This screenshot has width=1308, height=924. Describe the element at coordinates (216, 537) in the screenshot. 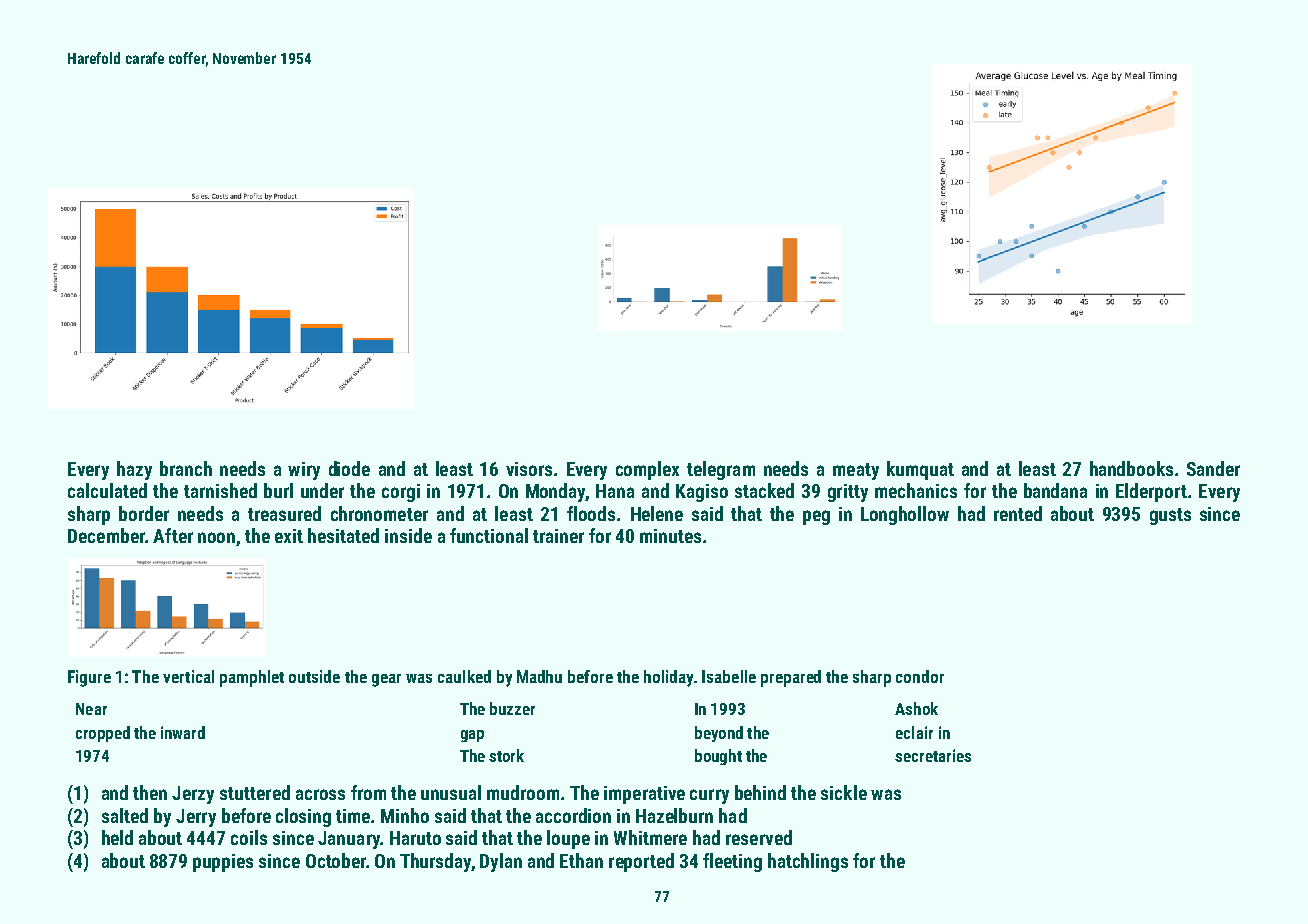

I see `noon` at that location.
